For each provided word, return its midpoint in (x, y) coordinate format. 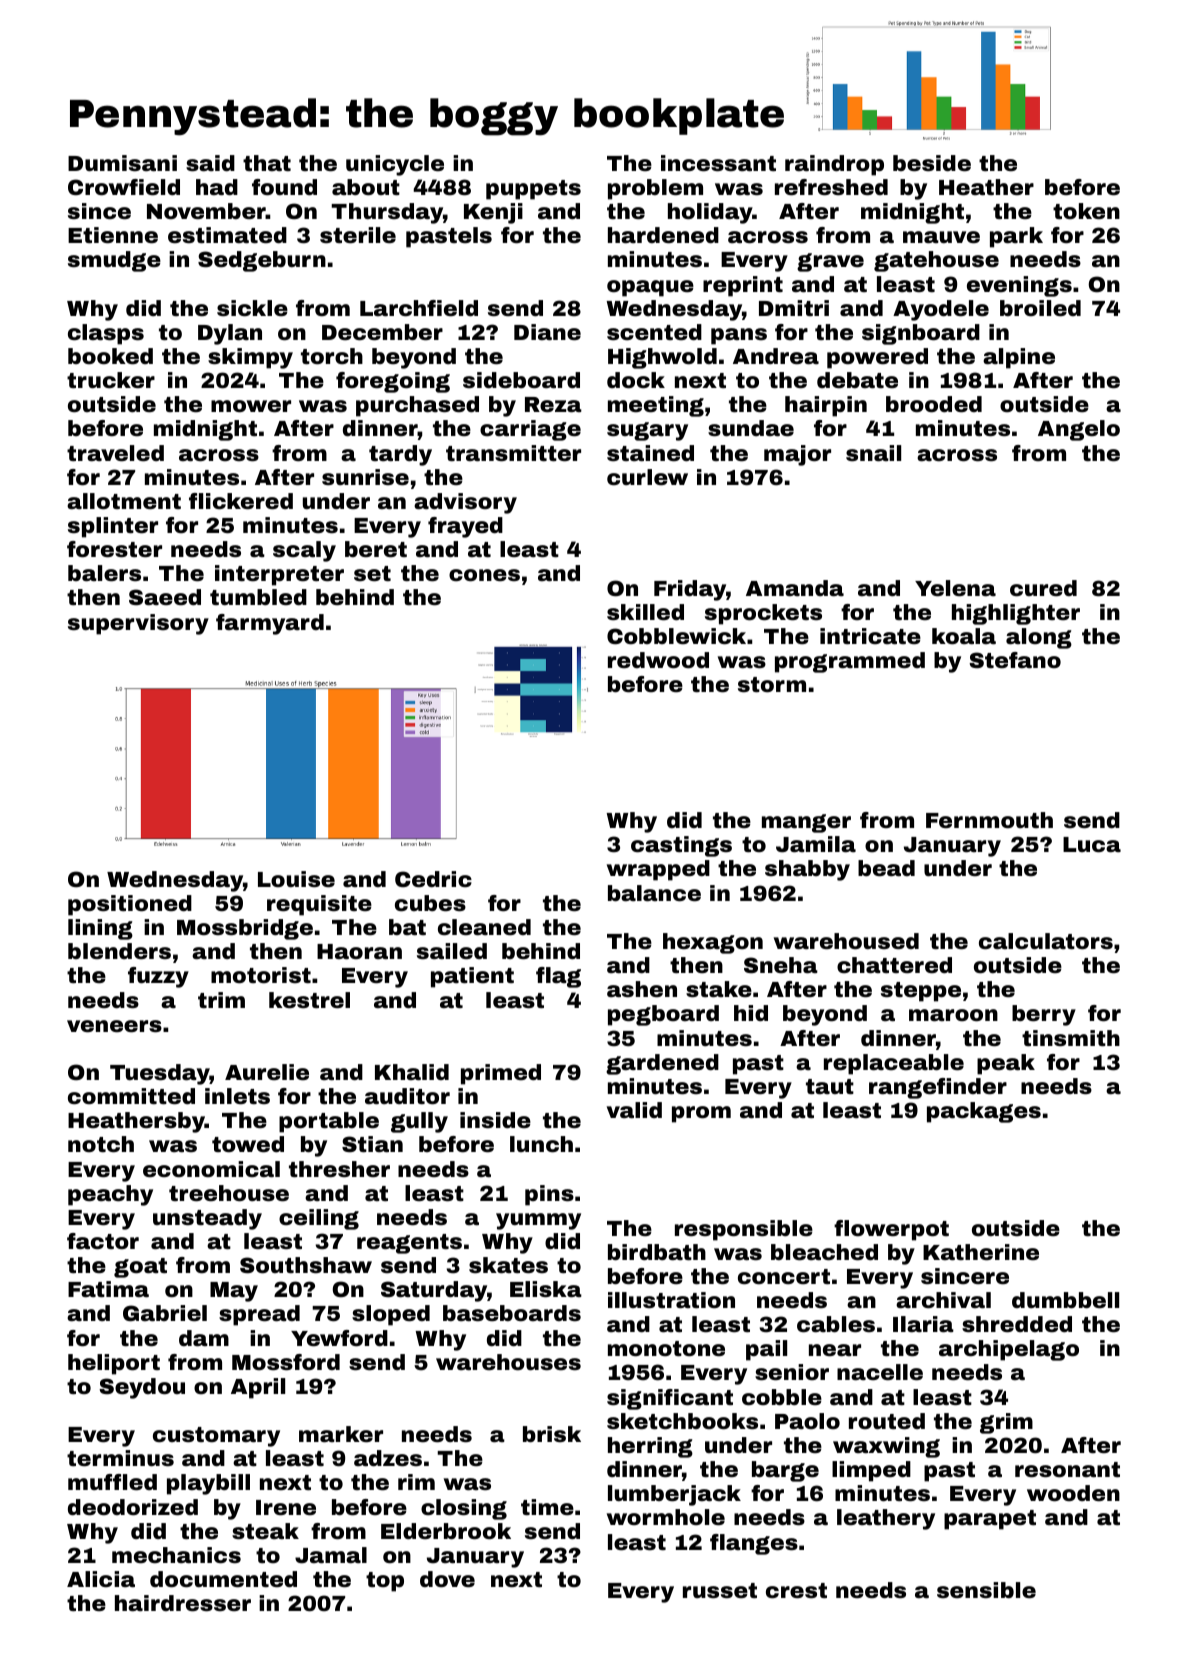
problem (655, 189)
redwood (658, 660)
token (1086, 211)
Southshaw (306, 1265)
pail (766, 1350)
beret (376, 549)
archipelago (1009, 1350)
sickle (252, 308)
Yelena (955, 588)
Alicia (101, 1579)
